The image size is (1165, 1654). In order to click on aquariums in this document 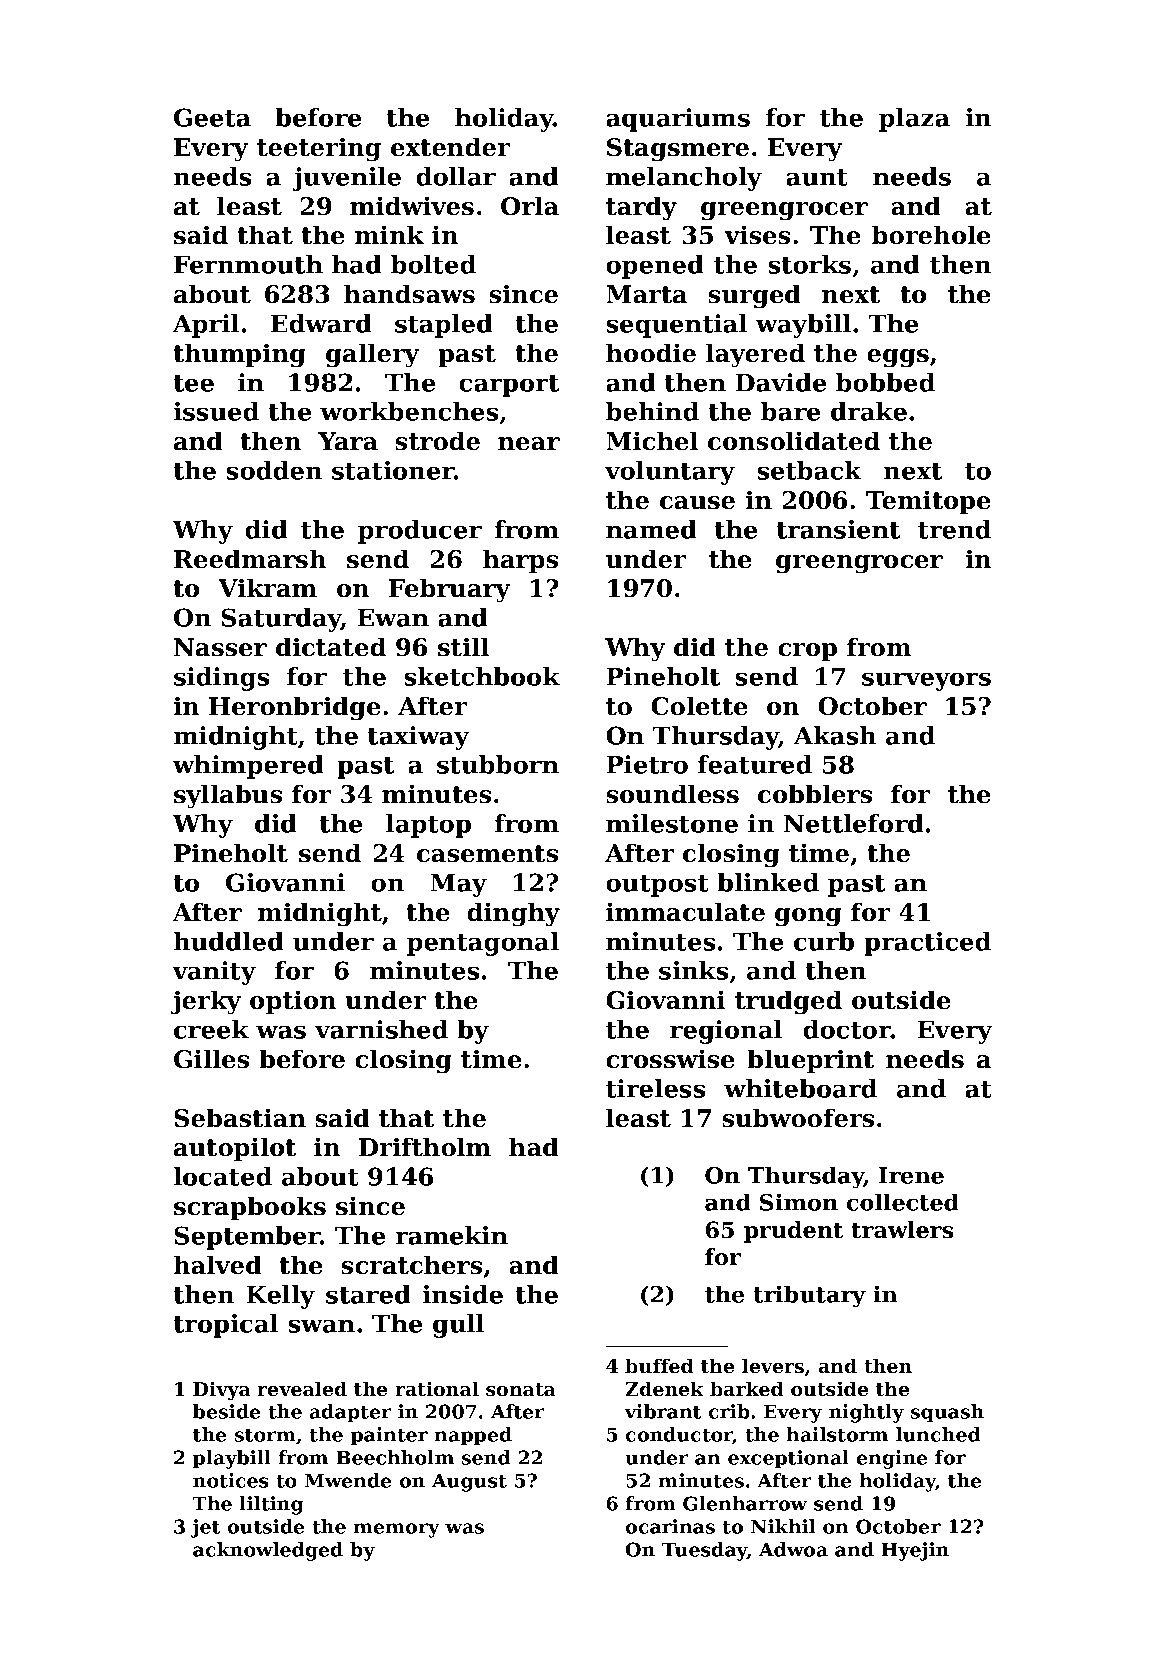, I will do `click(678, 120)`.
